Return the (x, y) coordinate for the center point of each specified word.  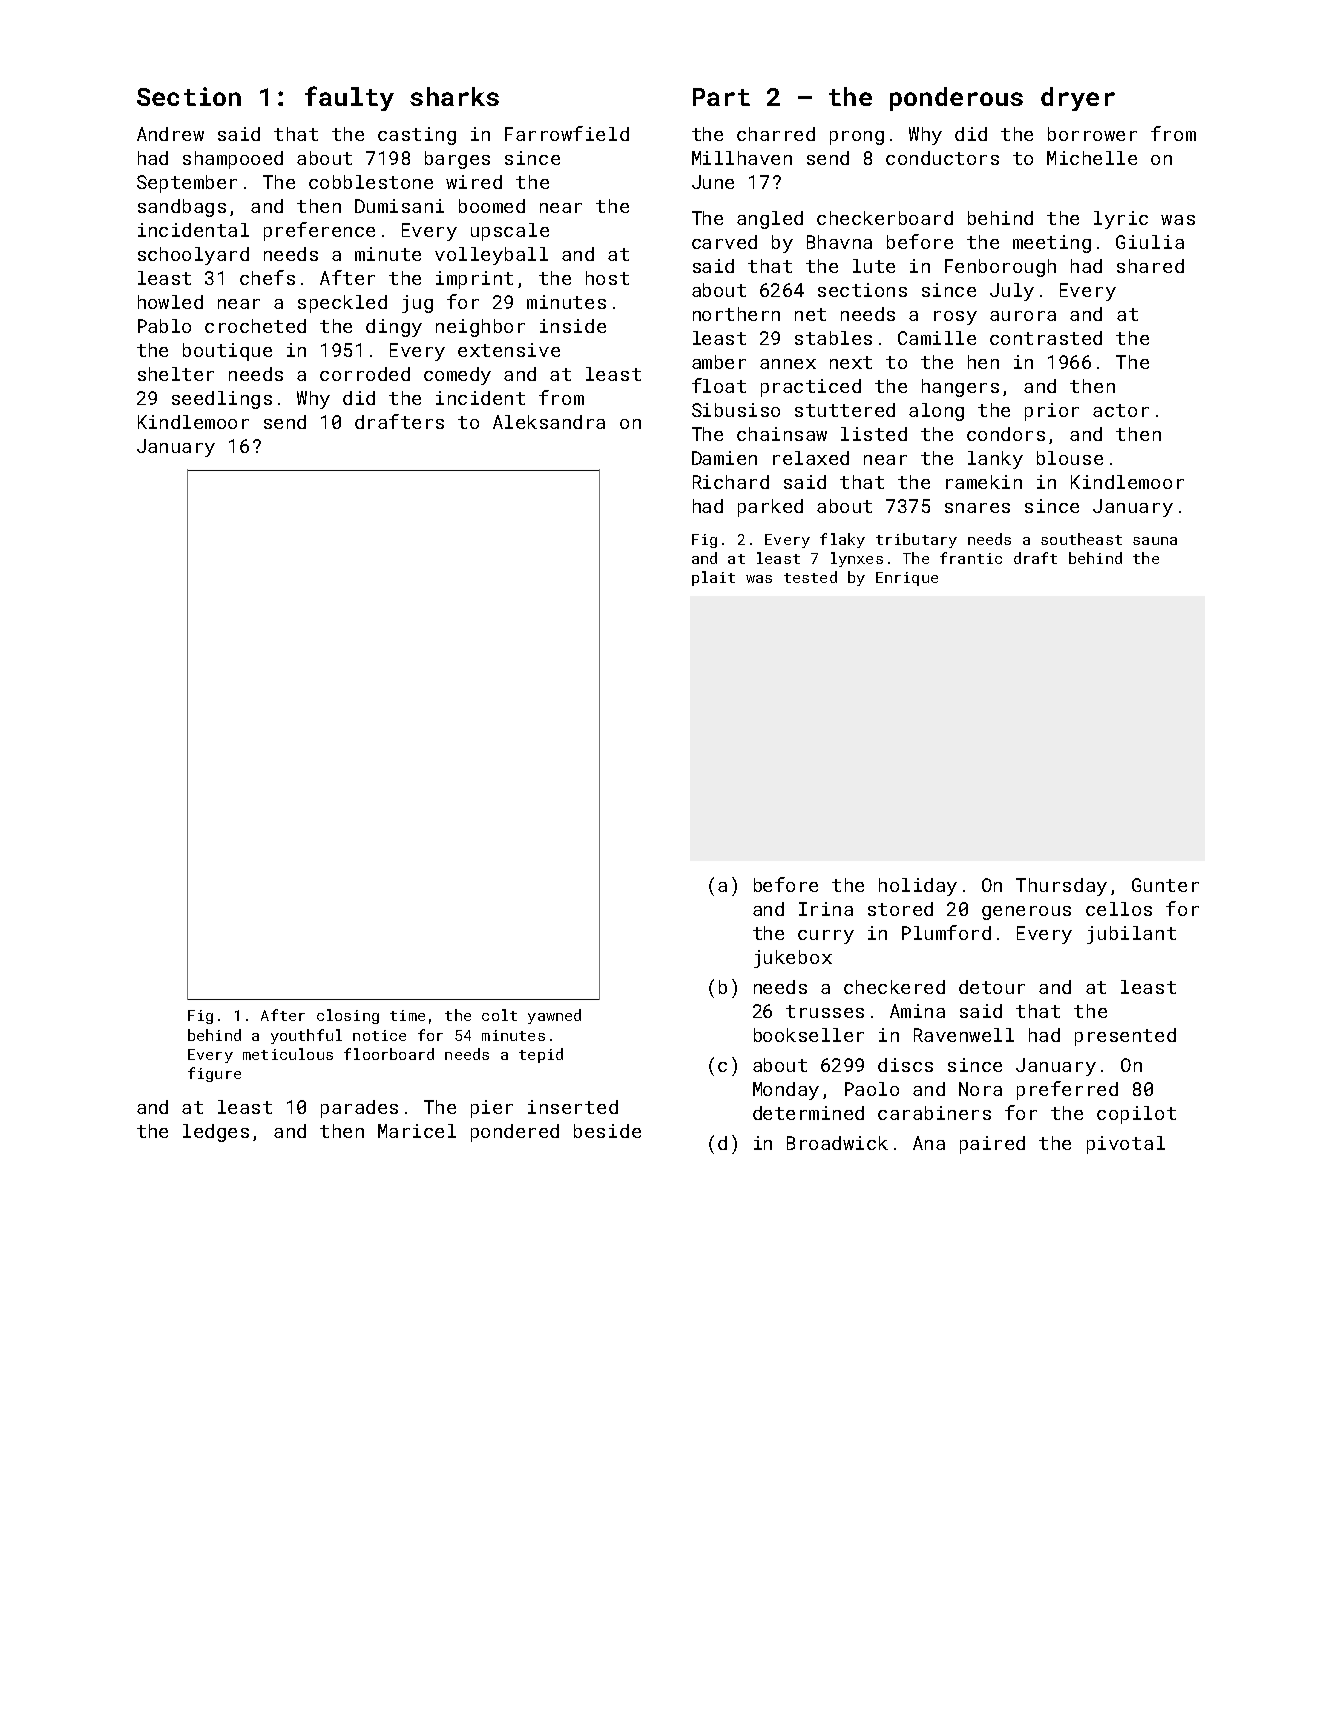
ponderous (956, 99)
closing (348, 1016)
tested (810, 577)
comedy (457, 376)
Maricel (417, 1131)
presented (1125, 1037)
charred (776, 134)
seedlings (222, 400)
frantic (971, 558)
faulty (349, 98)
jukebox (793, 959)
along (936, 412)
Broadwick (837, 1143)
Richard (731, 482)
